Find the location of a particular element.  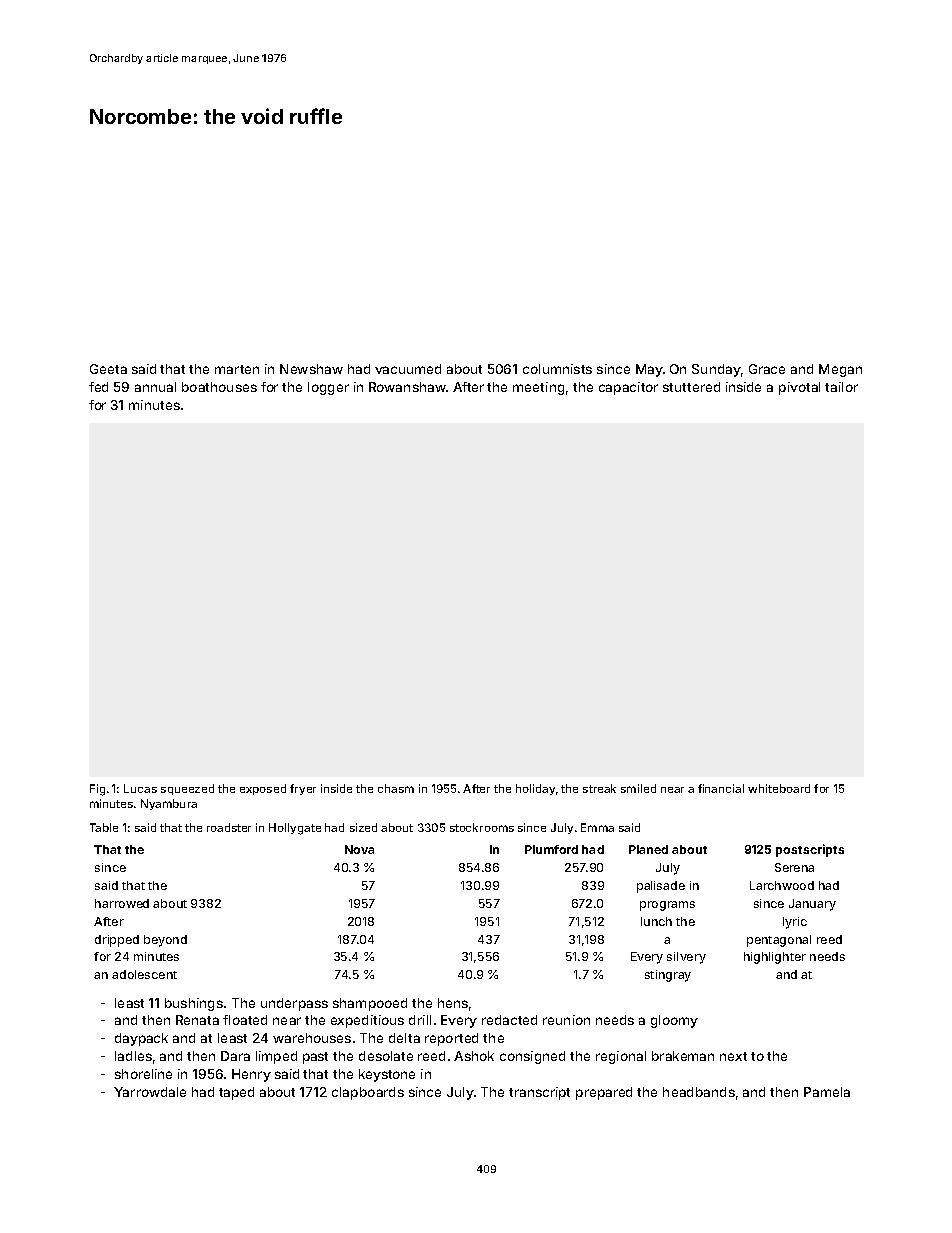

harrowed is located at coordinates (122, 903).
